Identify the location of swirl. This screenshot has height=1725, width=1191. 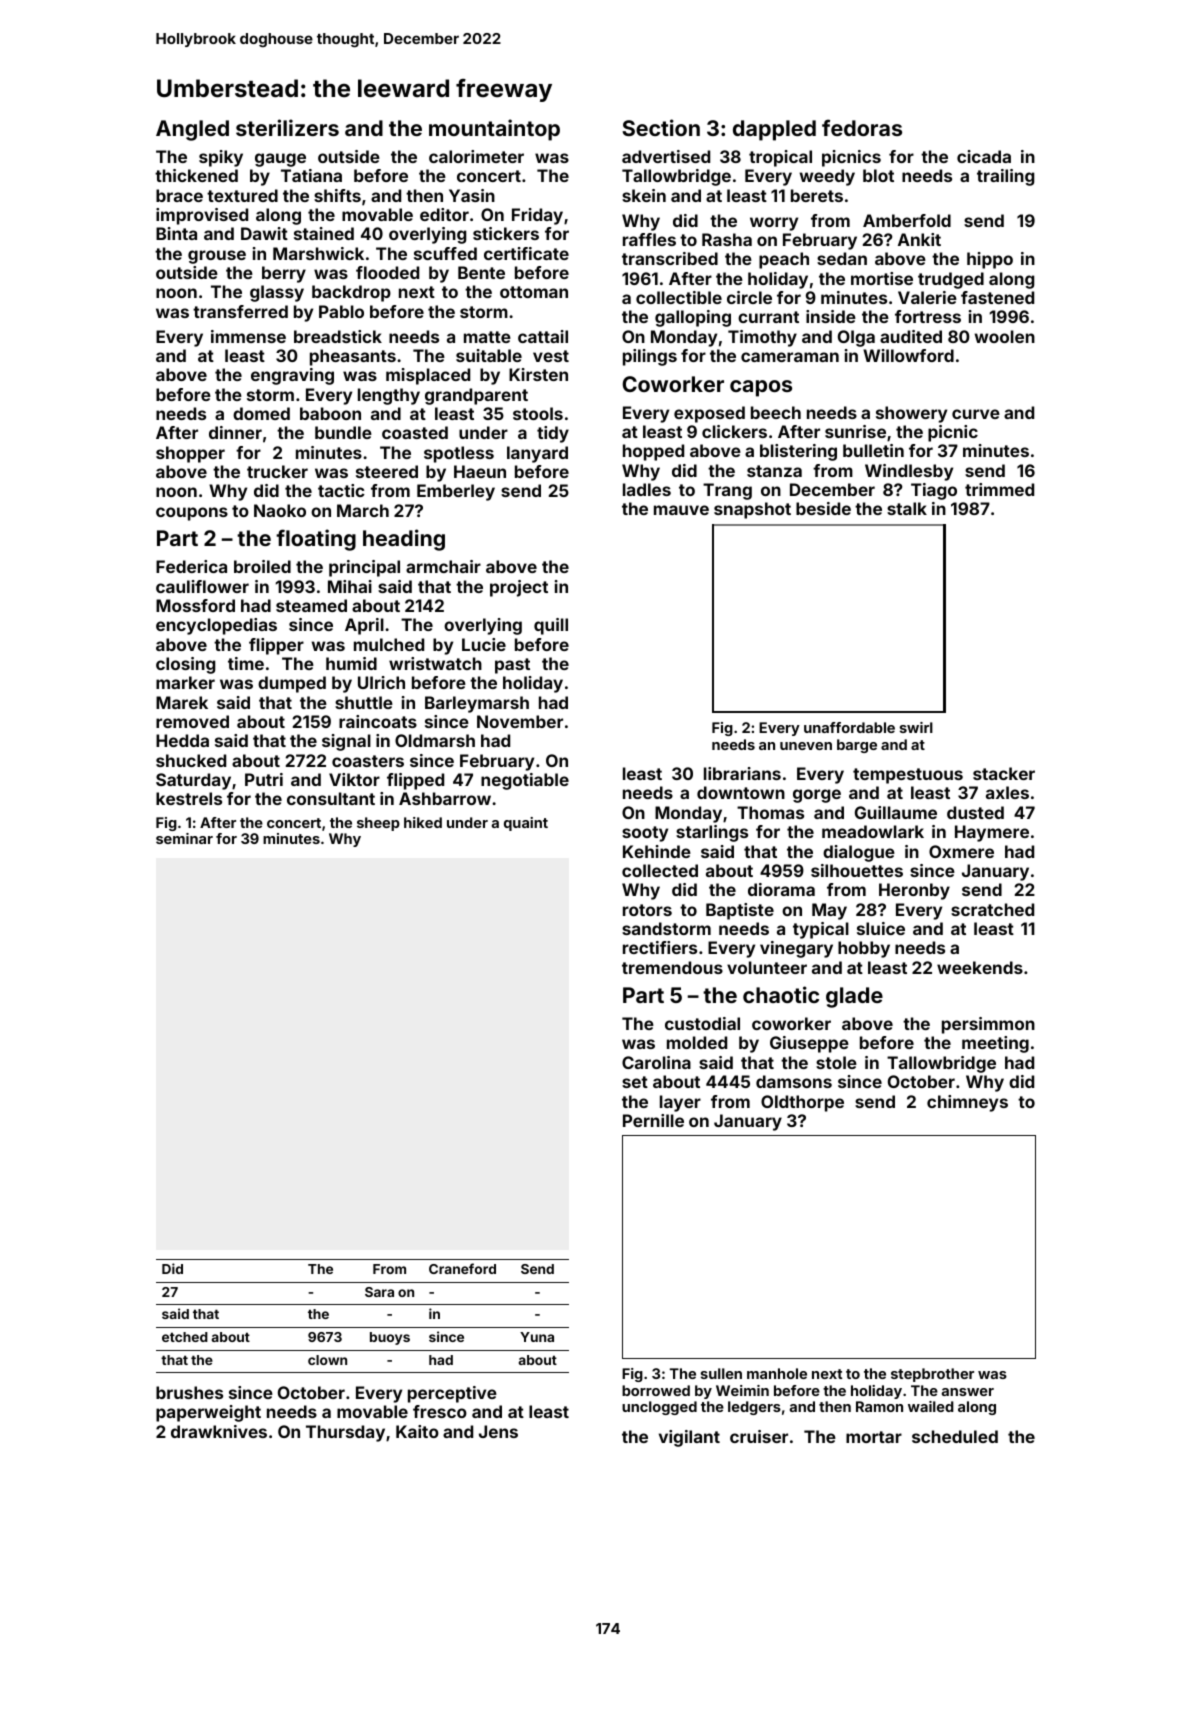
(916, 727).
